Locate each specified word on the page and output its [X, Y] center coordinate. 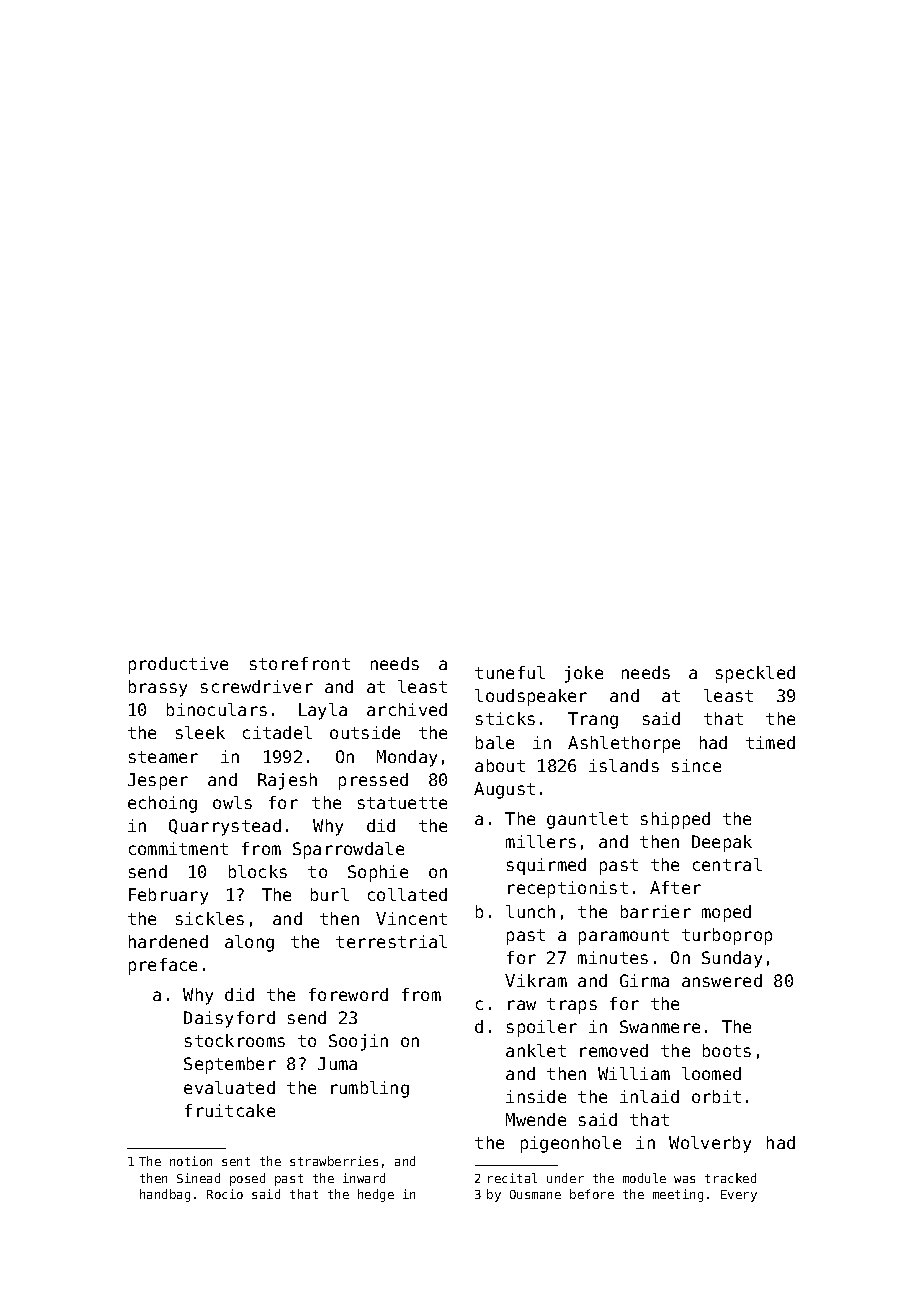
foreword [348, 994]
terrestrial [391, 941]
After [675, 887]
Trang [593, 720]
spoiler [542, 1028]
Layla [323, 711]
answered [722, 980]
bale [495, 742]
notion [191, 1161]
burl [330, 894]
